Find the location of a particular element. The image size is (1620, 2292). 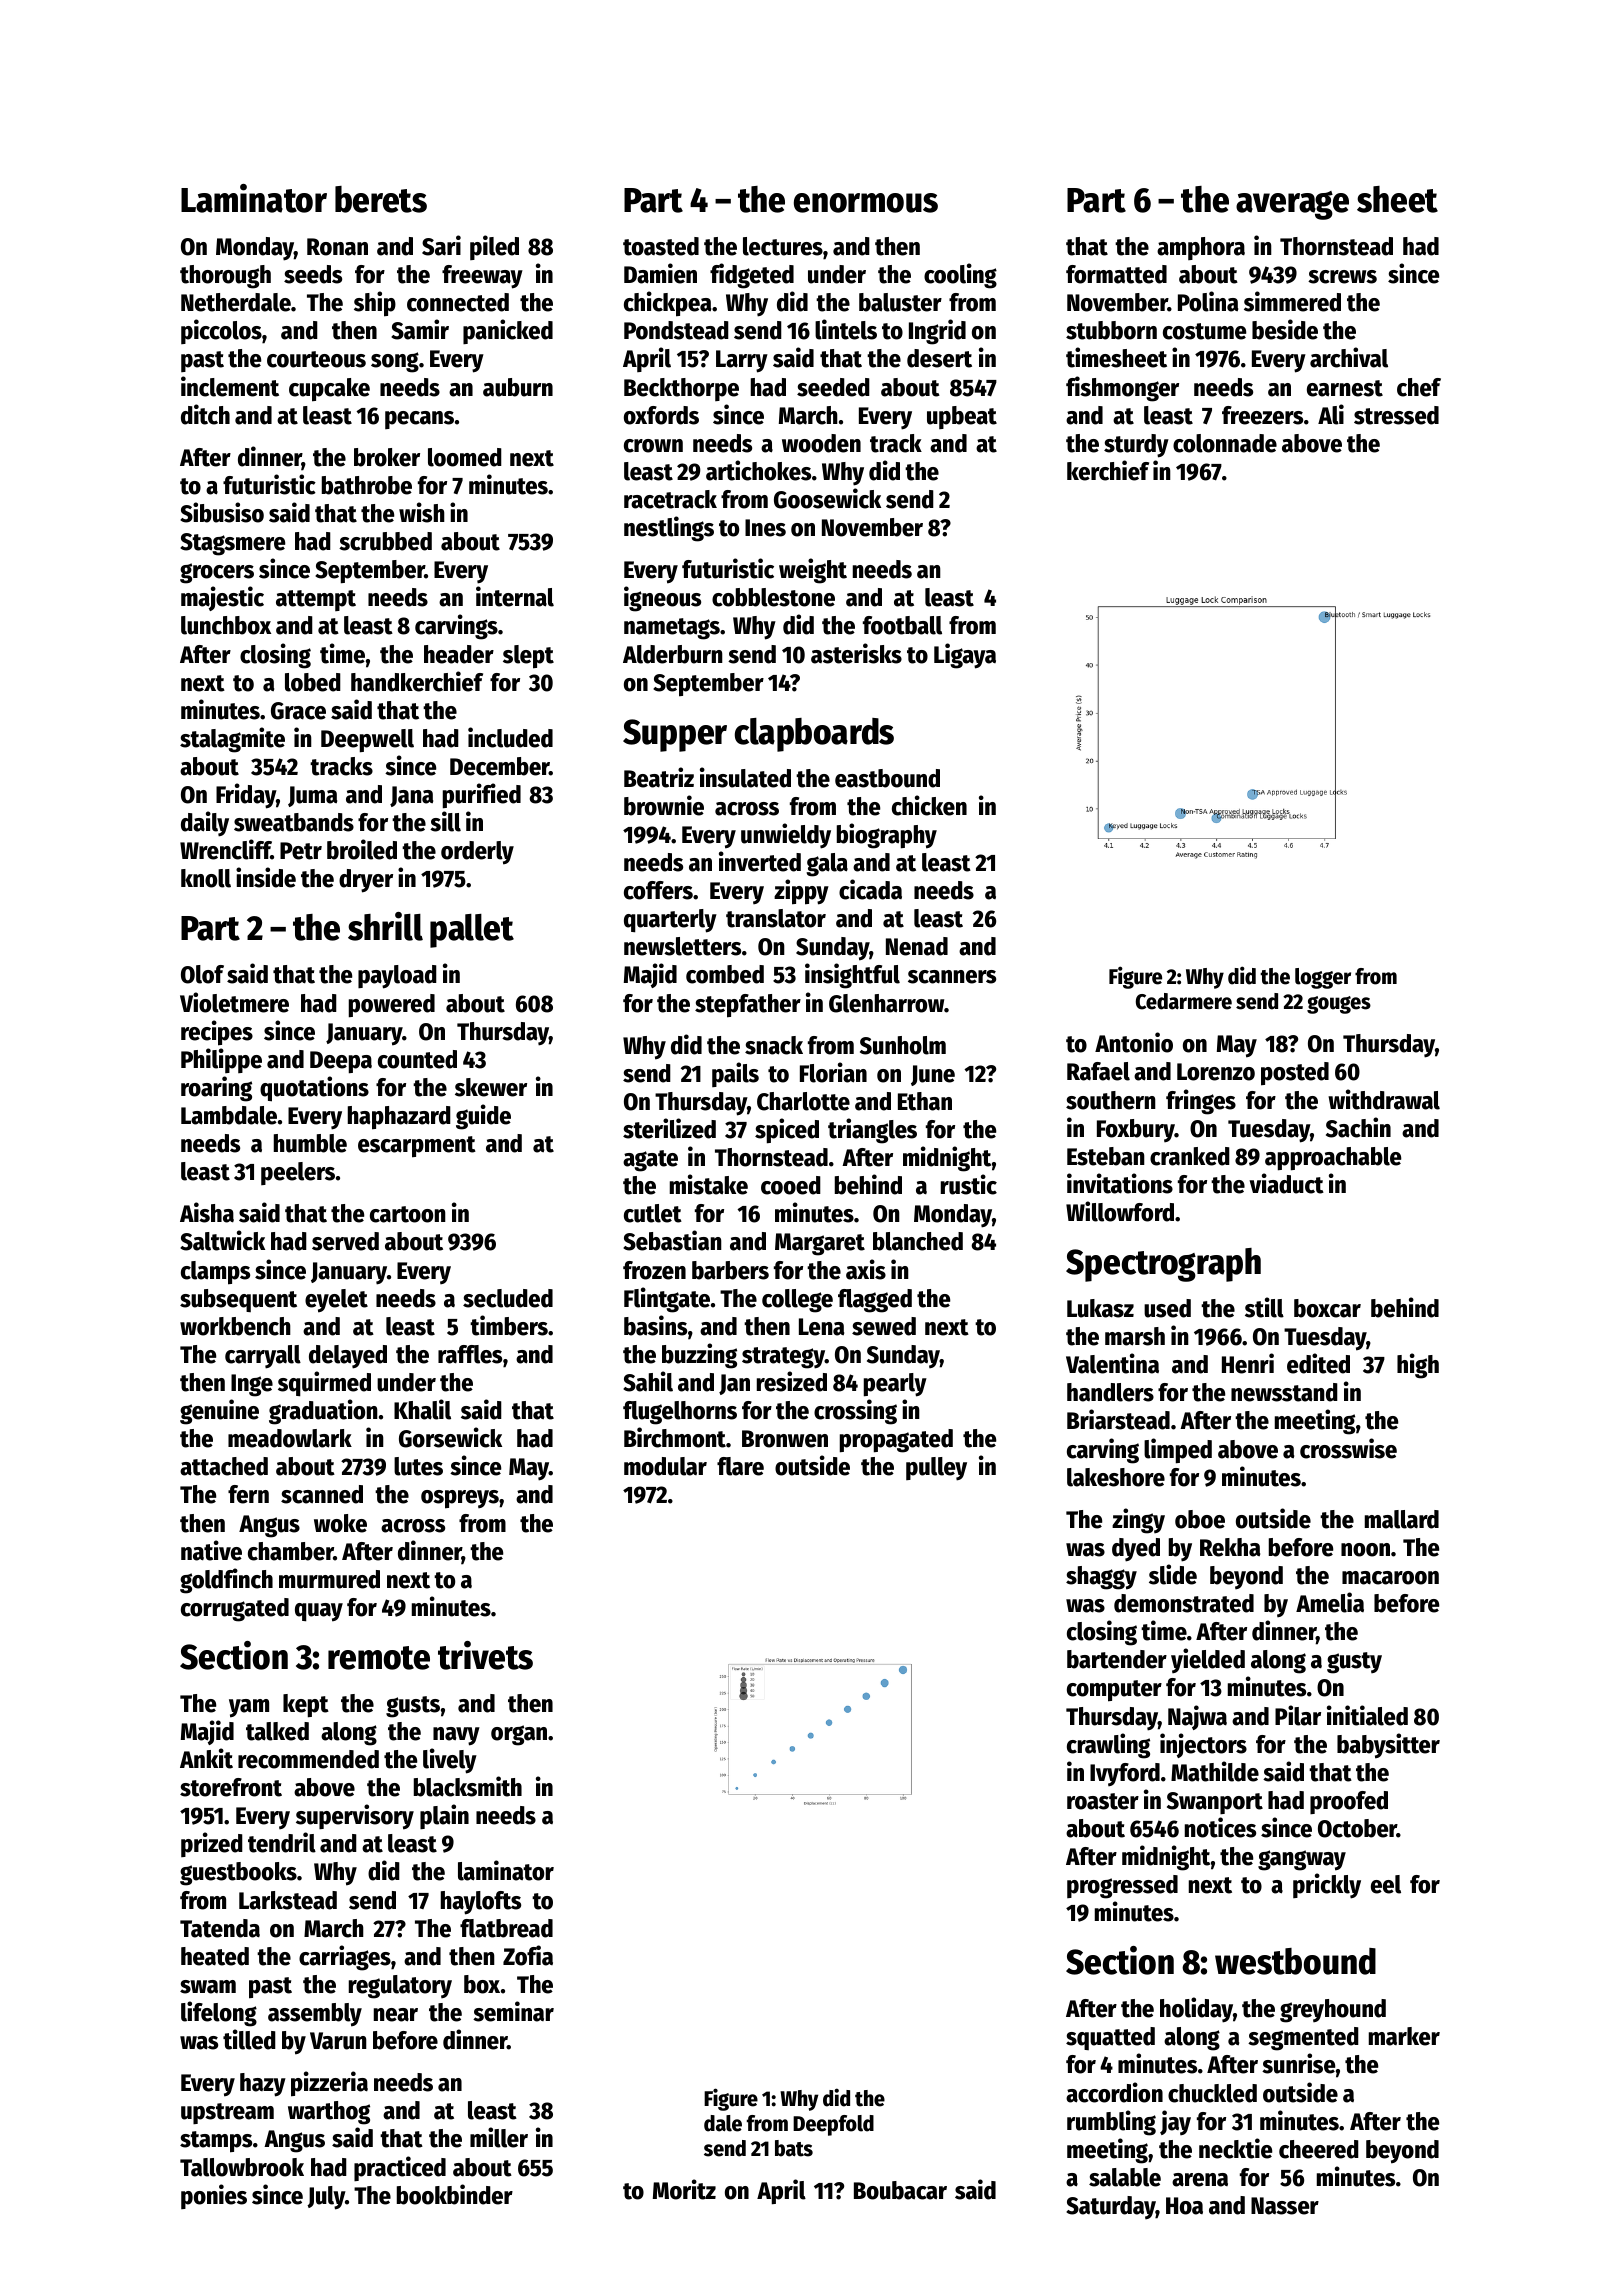

roaster is located at coordinates (1103, 1801).
